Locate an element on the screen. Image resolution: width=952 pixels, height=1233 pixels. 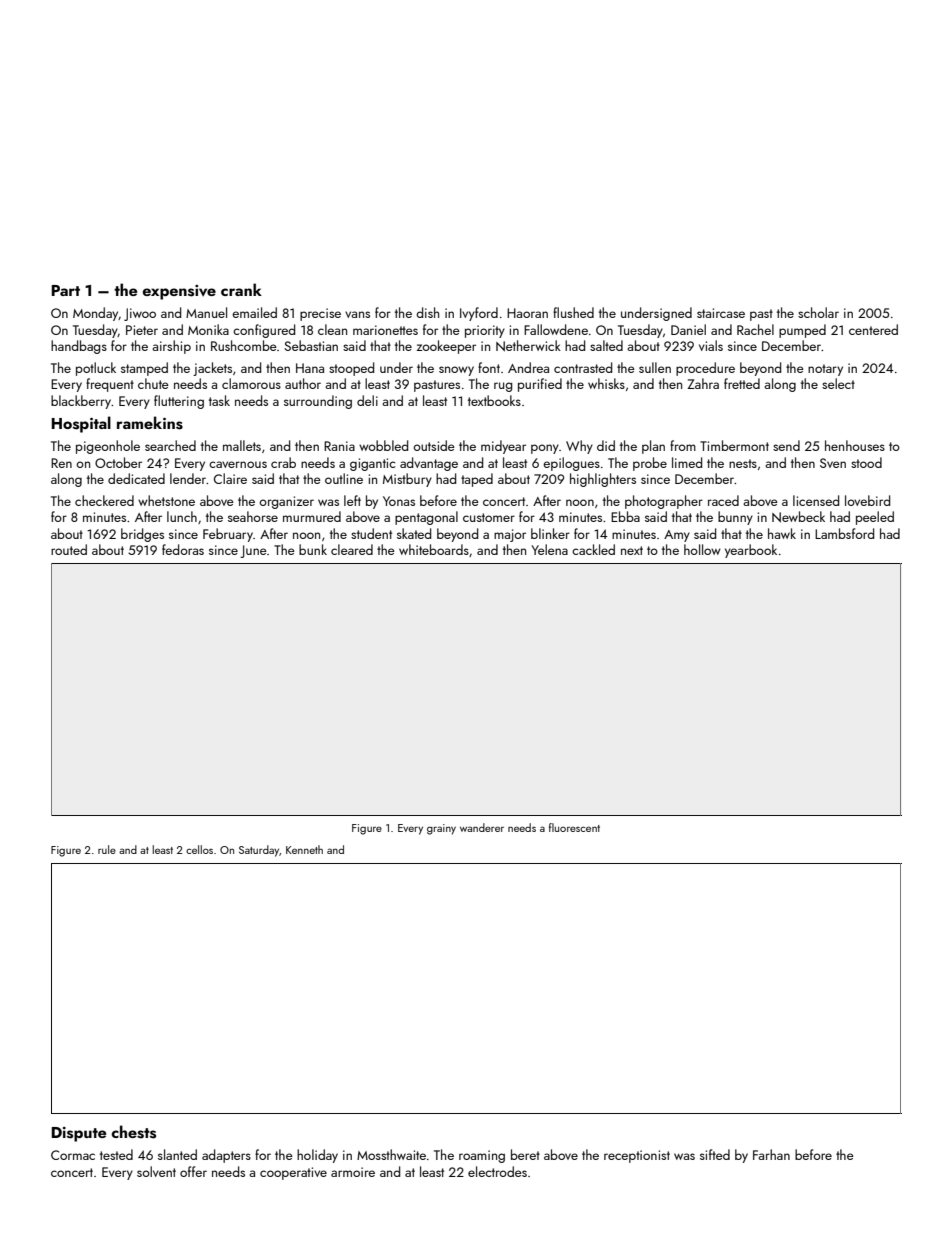
fluorescent is located at coordinates (574, 827).
